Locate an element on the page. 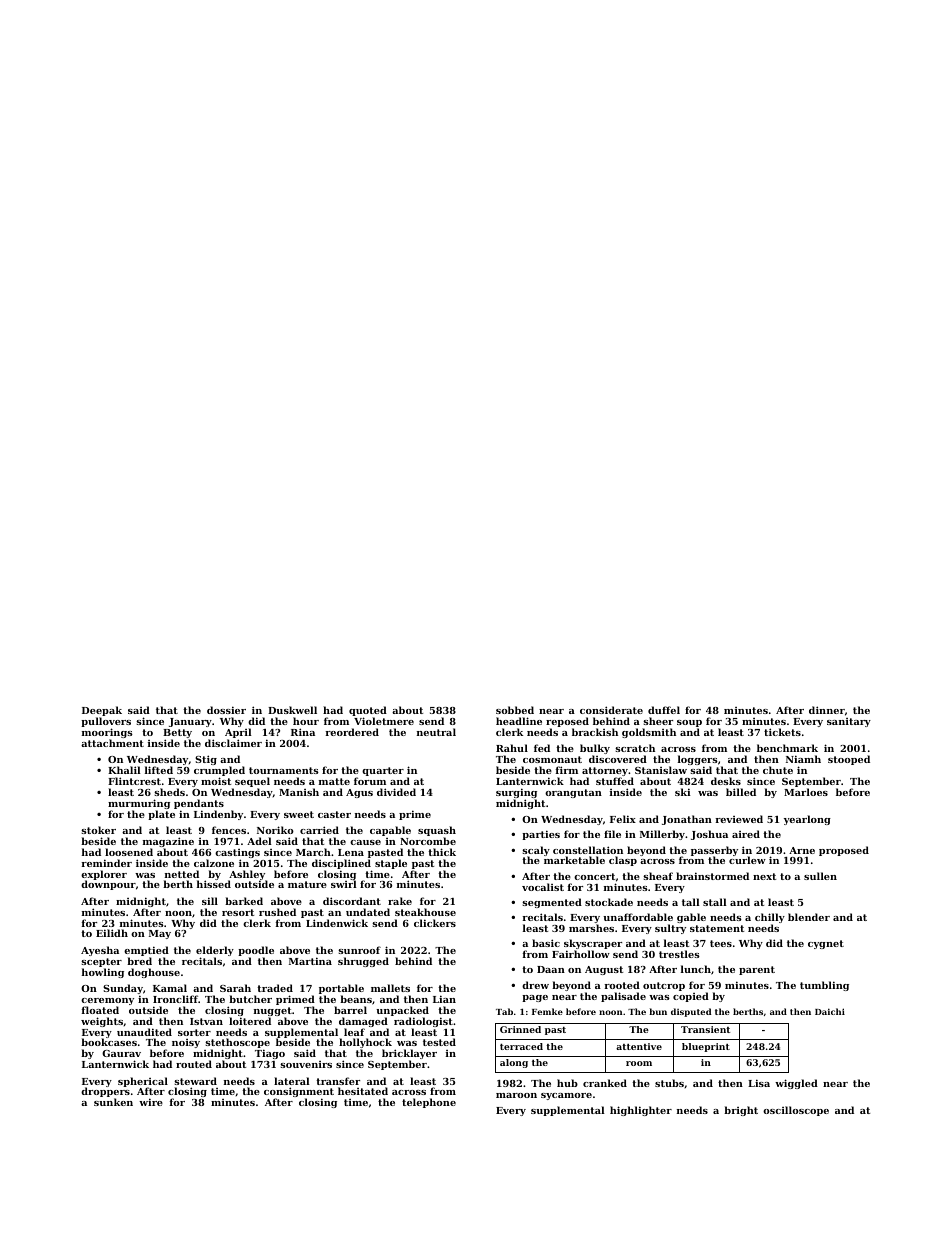 This image has width=952, height=1233. sheaf is located at coordinates (658, 876).
